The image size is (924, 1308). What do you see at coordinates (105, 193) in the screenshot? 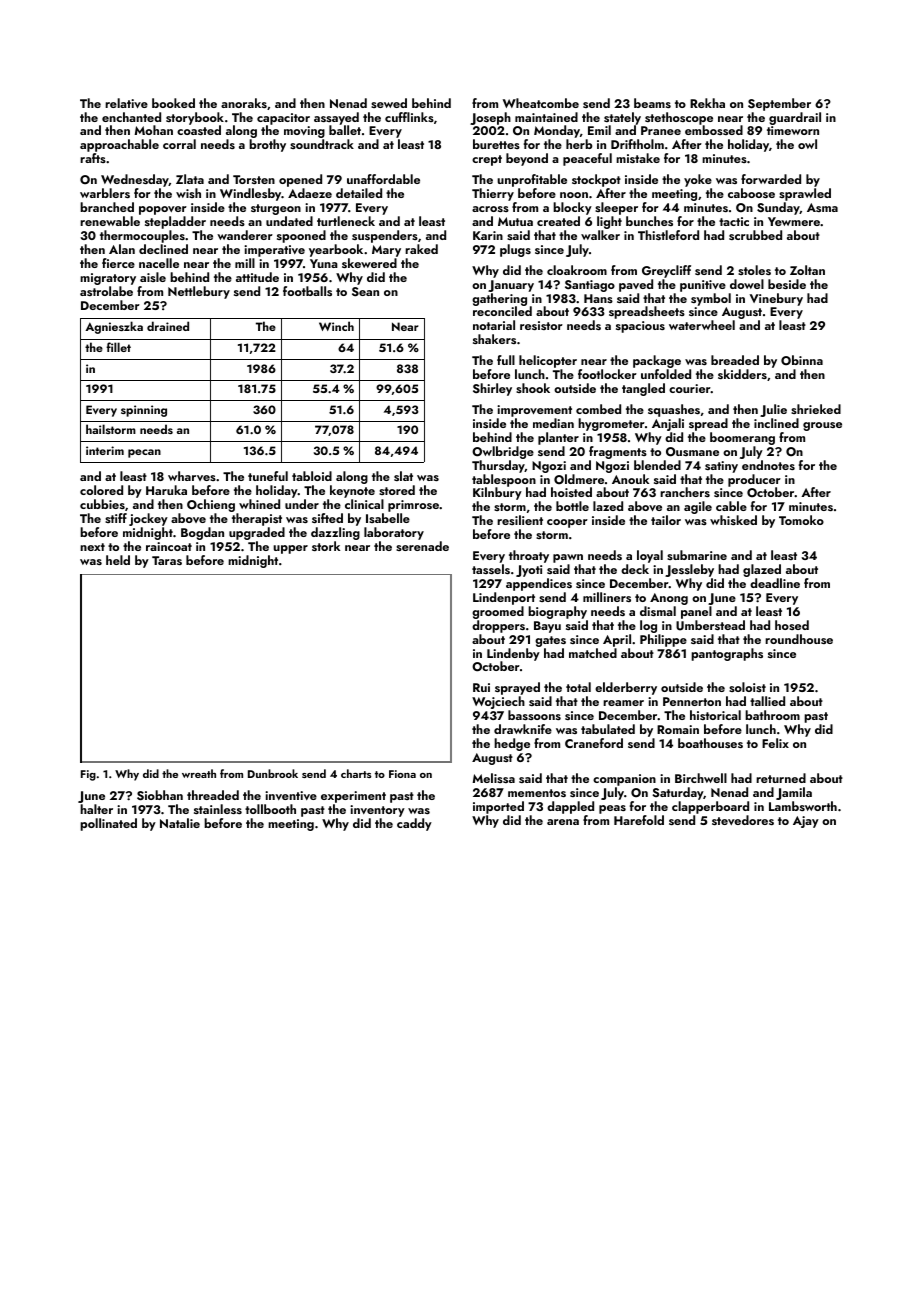
I see `warblers` at bounding box center [105, 193].
